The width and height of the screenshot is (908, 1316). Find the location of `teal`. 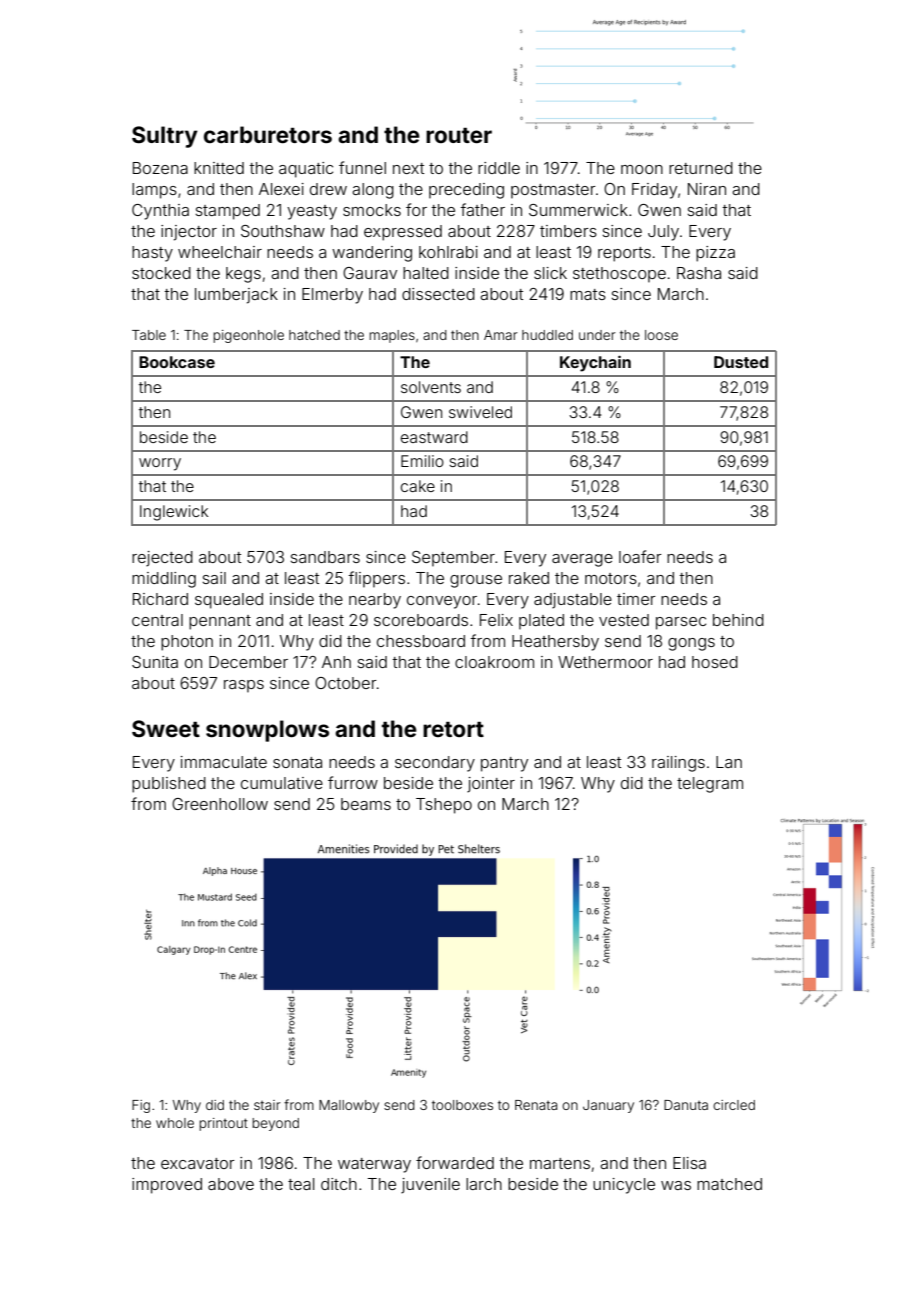

teal is located at coordinates (301, 1184).
